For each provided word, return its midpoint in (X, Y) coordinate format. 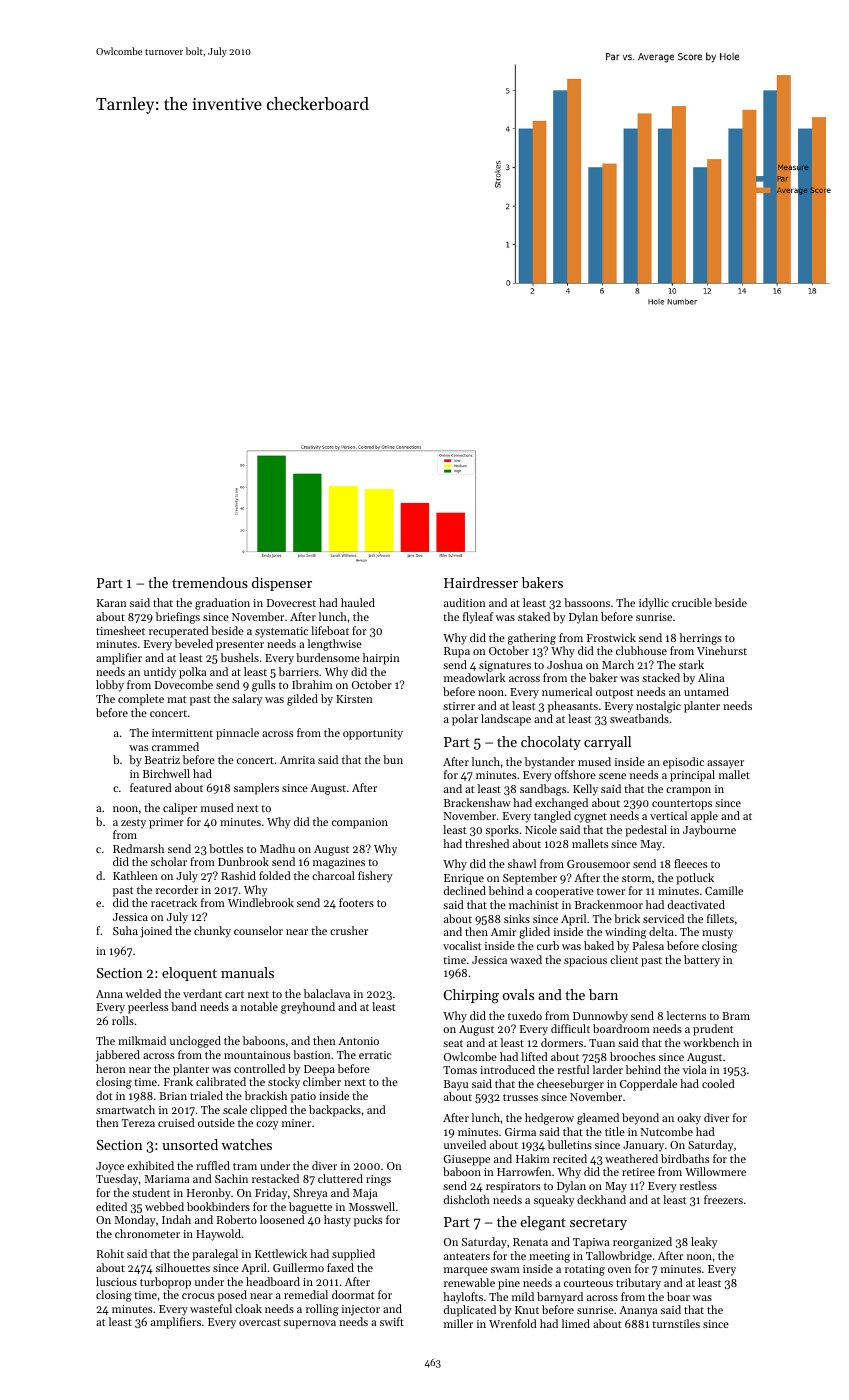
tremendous (210, 582)
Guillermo (298, 1267)
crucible (692, 602)
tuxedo (525, 1015)
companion (360, 823)
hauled (358, 602)
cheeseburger (570, 1085)
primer (166, 823)
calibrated (221, 1081)
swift (392, 1321)
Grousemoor (598, 864)
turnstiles (676, 1323)
